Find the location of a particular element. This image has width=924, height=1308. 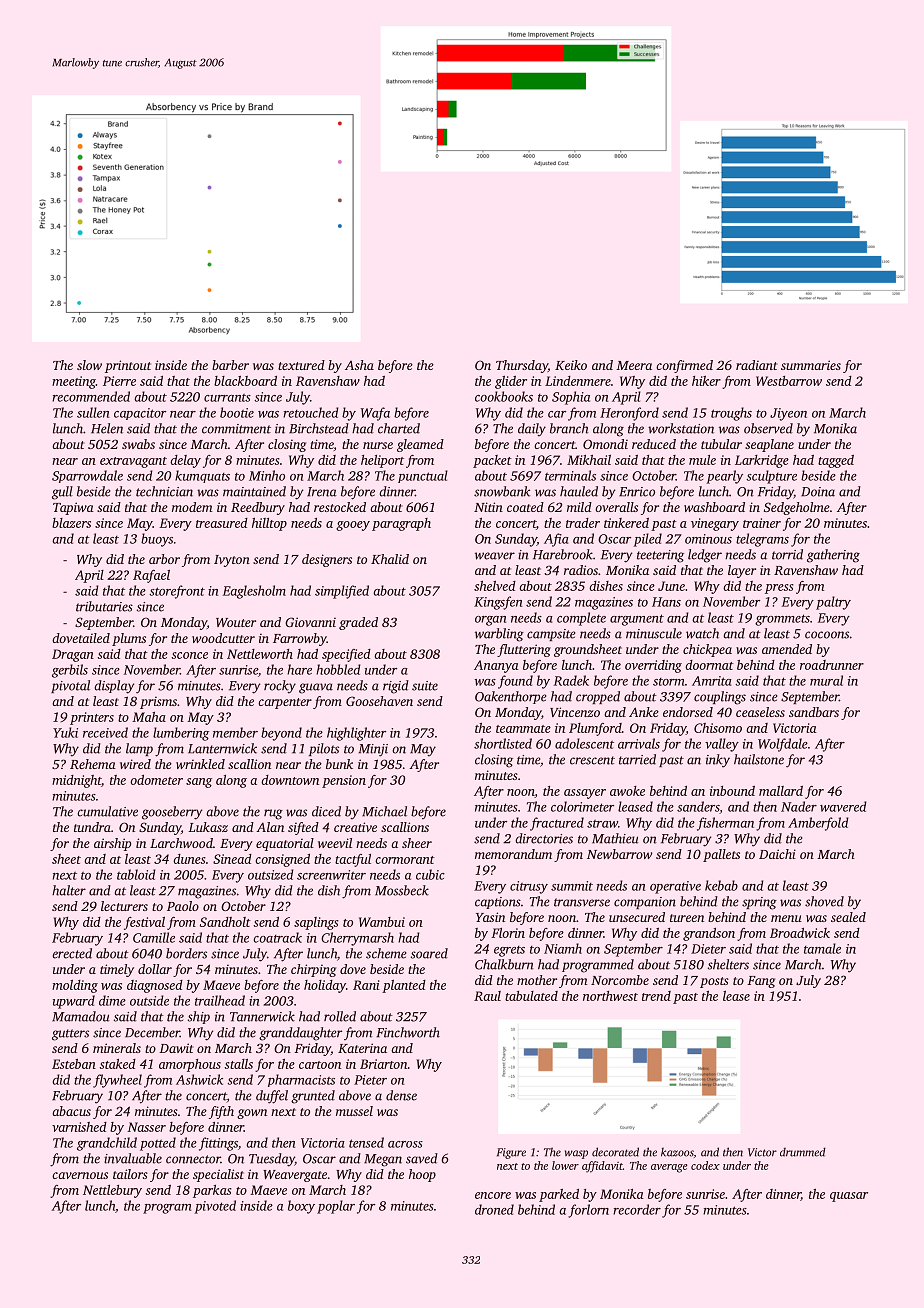

amended is located at coordinates (787, 649).
